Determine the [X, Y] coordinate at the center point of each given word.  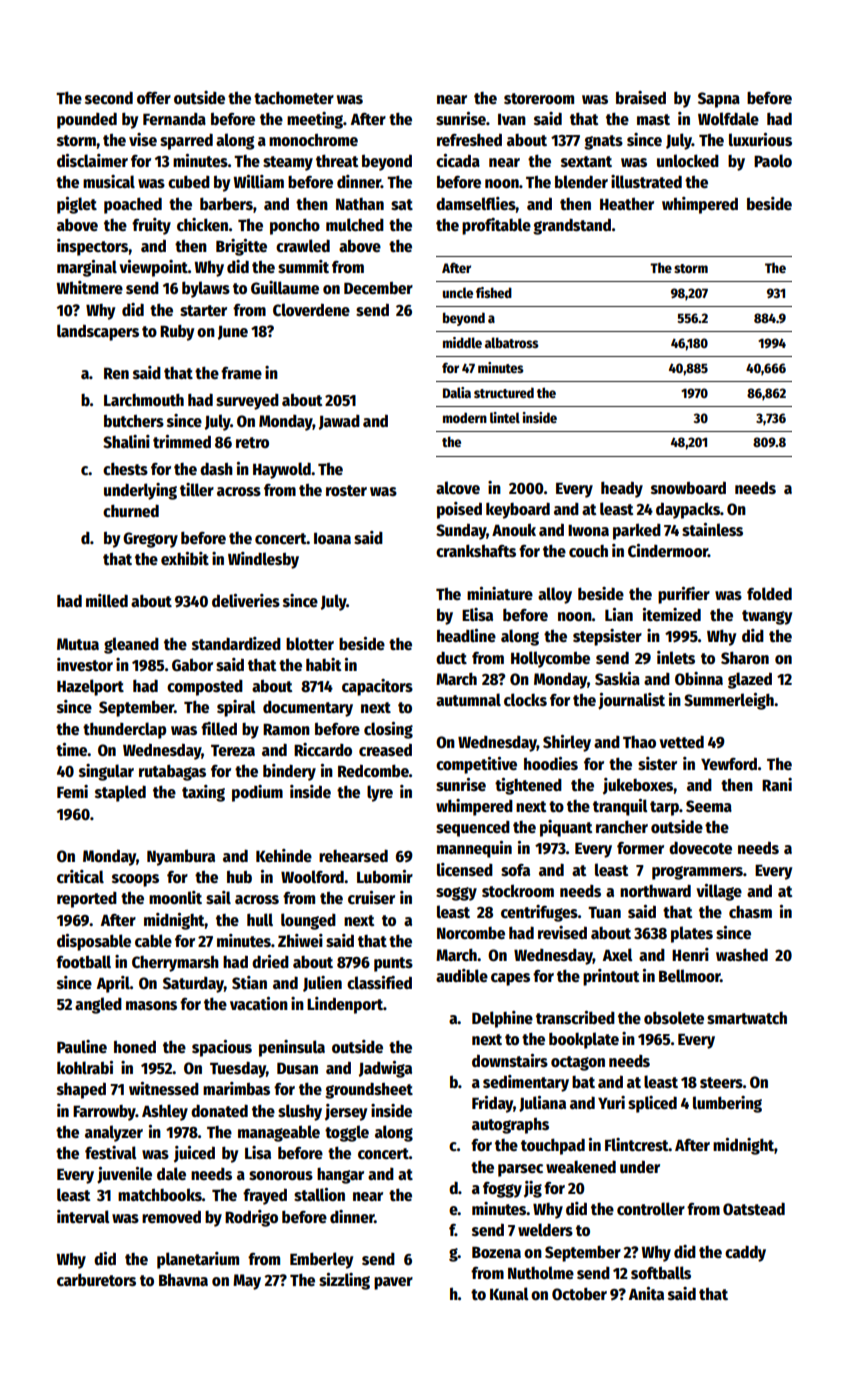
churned [131, 511]
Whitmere [89, 287]
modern [465, 417]
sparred [186, 141]
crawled [303, 246]
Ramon [286, 729]
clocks [525, 700]
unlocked [688, 160]
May [247, 1282]
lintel [505, 417]
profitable [496, 226]
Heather [627, 204]
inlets [676, 658]
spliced [652, 1104]
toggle [347, 1133]
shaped [81, 1090]
